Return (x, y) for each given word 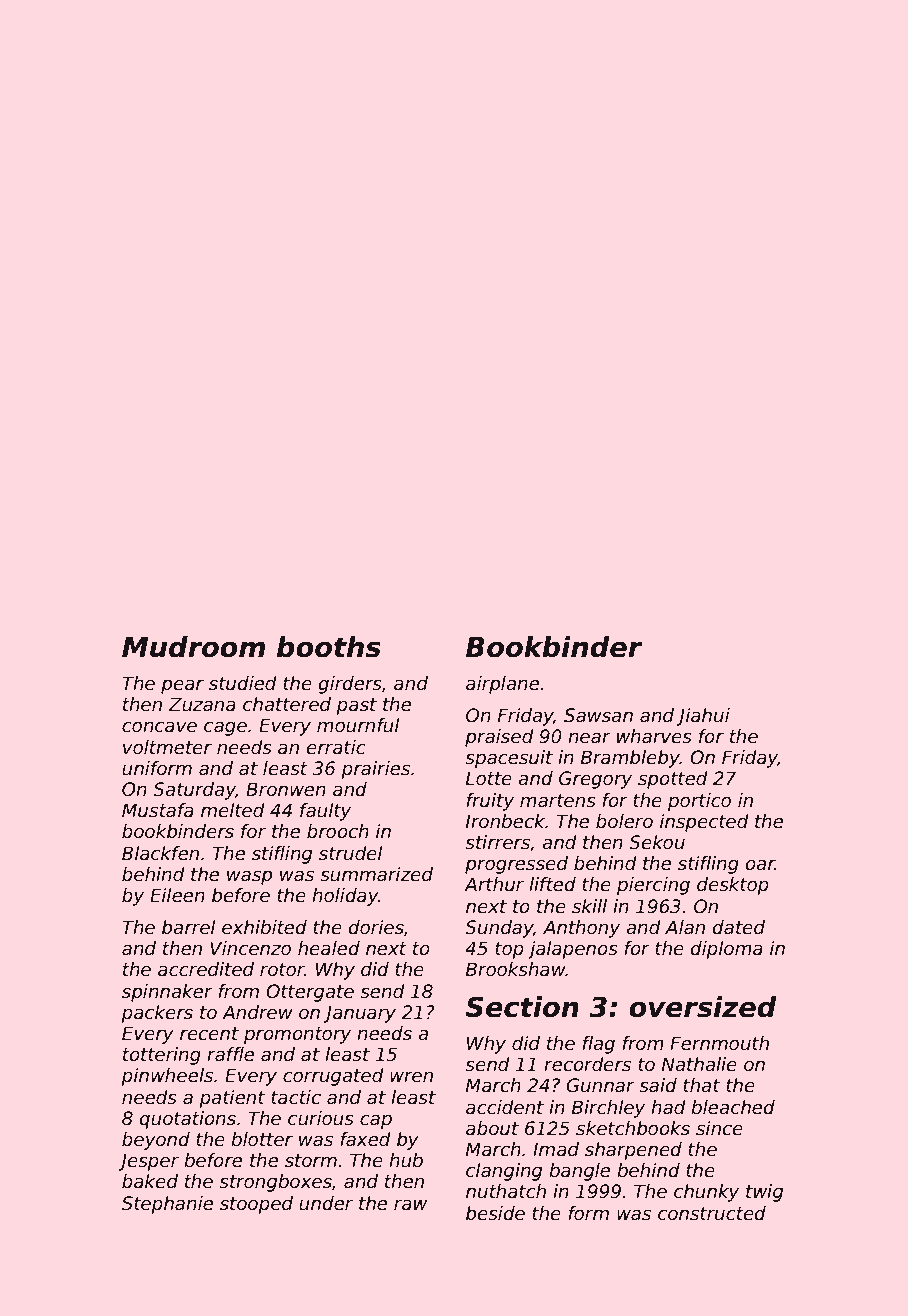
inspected (704, 823)
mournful (358, 725)
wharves (654, 736)
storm (311, 1161)
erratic (336, 747)
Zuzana (202, 704)
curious (321, 1118)
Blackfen (160, 853)
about (492, 1128)
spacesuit (509, 759)
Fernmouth (719, 1043)
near (589, 738)
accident (505, 1107)
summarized (376, 874)
